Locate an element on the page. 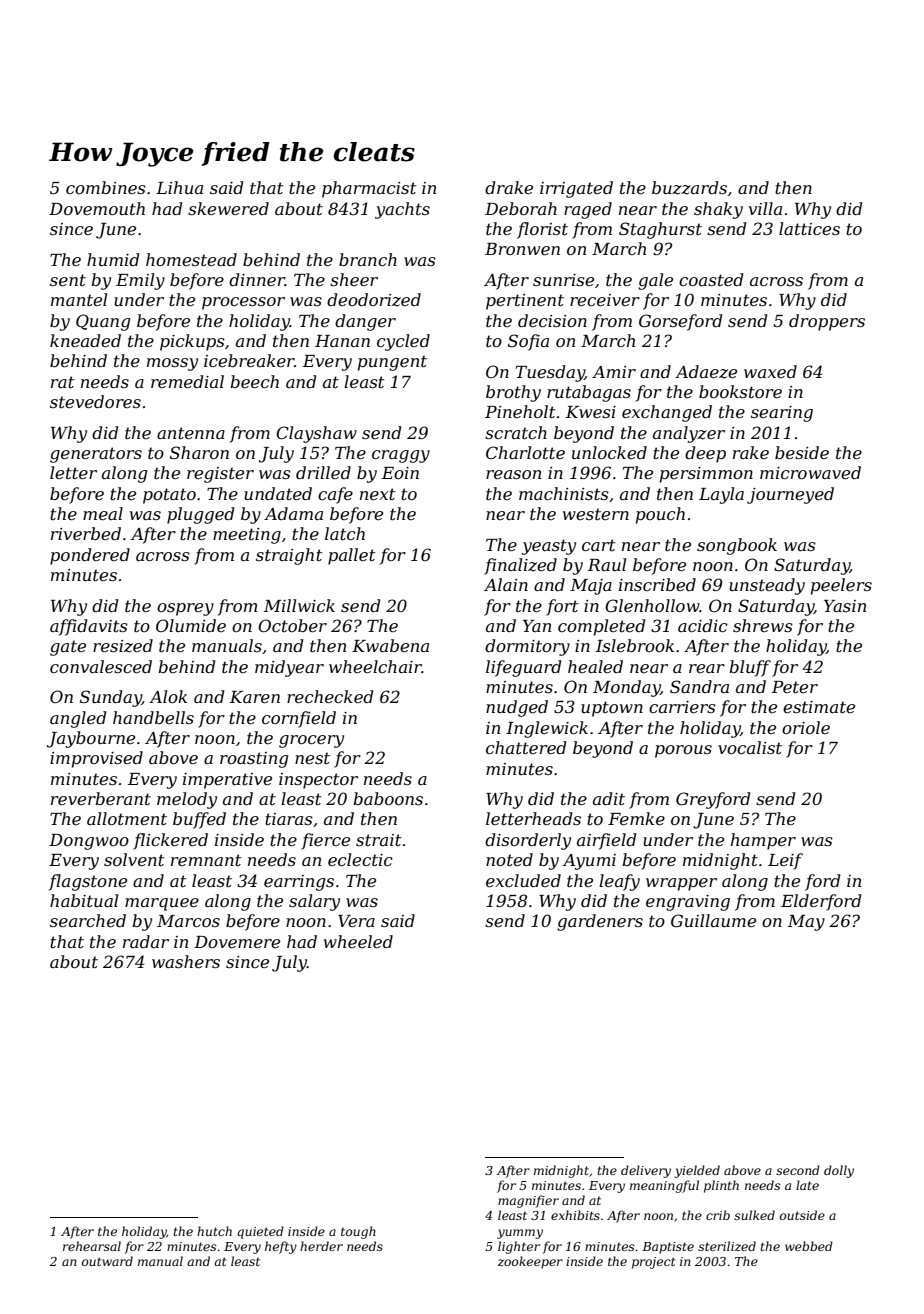  droppers is located at coordinates (827, 322).
